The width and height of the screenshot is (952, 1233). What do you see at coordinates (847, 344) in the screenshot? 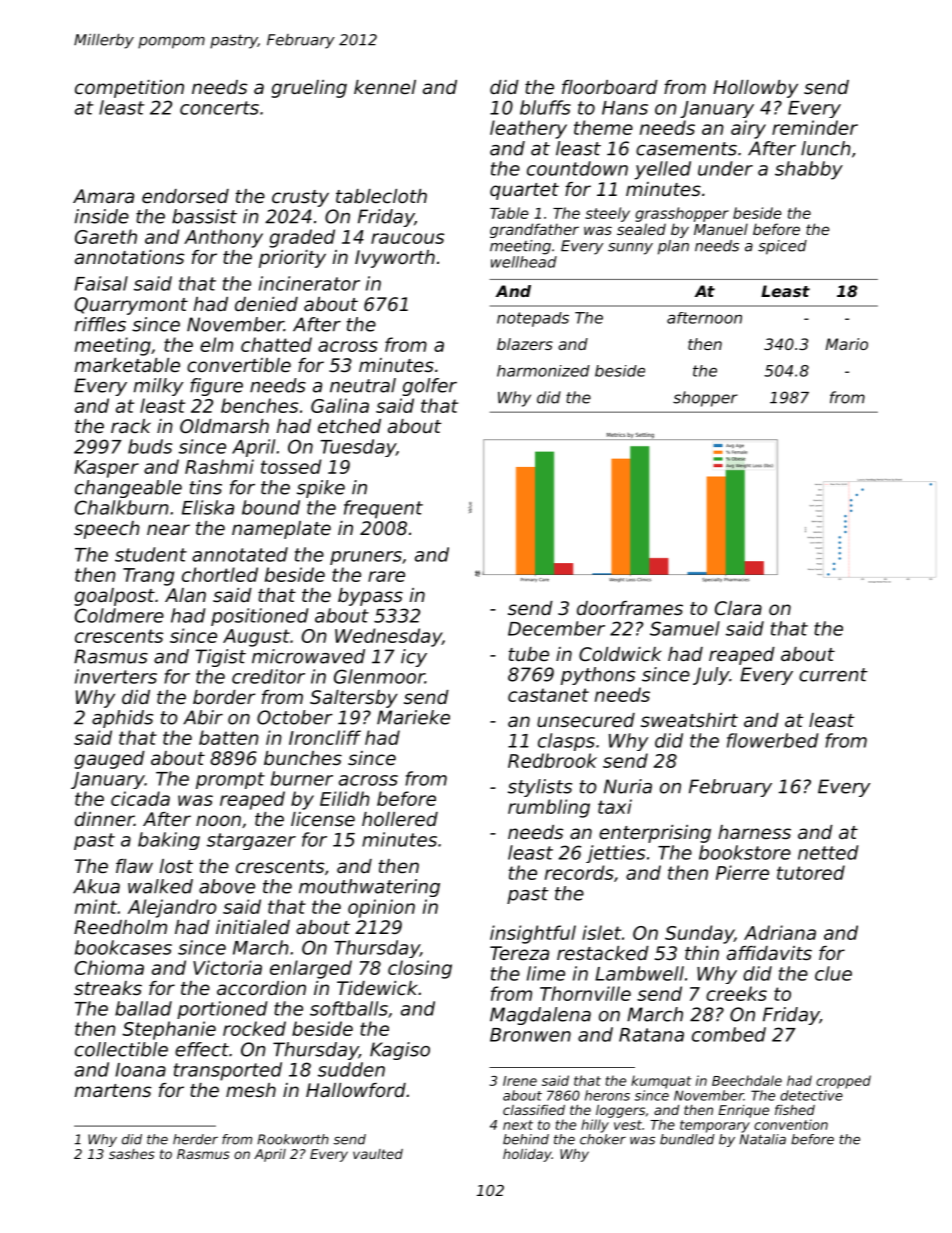
I see `Mario` at bounding box center [847, 344].
